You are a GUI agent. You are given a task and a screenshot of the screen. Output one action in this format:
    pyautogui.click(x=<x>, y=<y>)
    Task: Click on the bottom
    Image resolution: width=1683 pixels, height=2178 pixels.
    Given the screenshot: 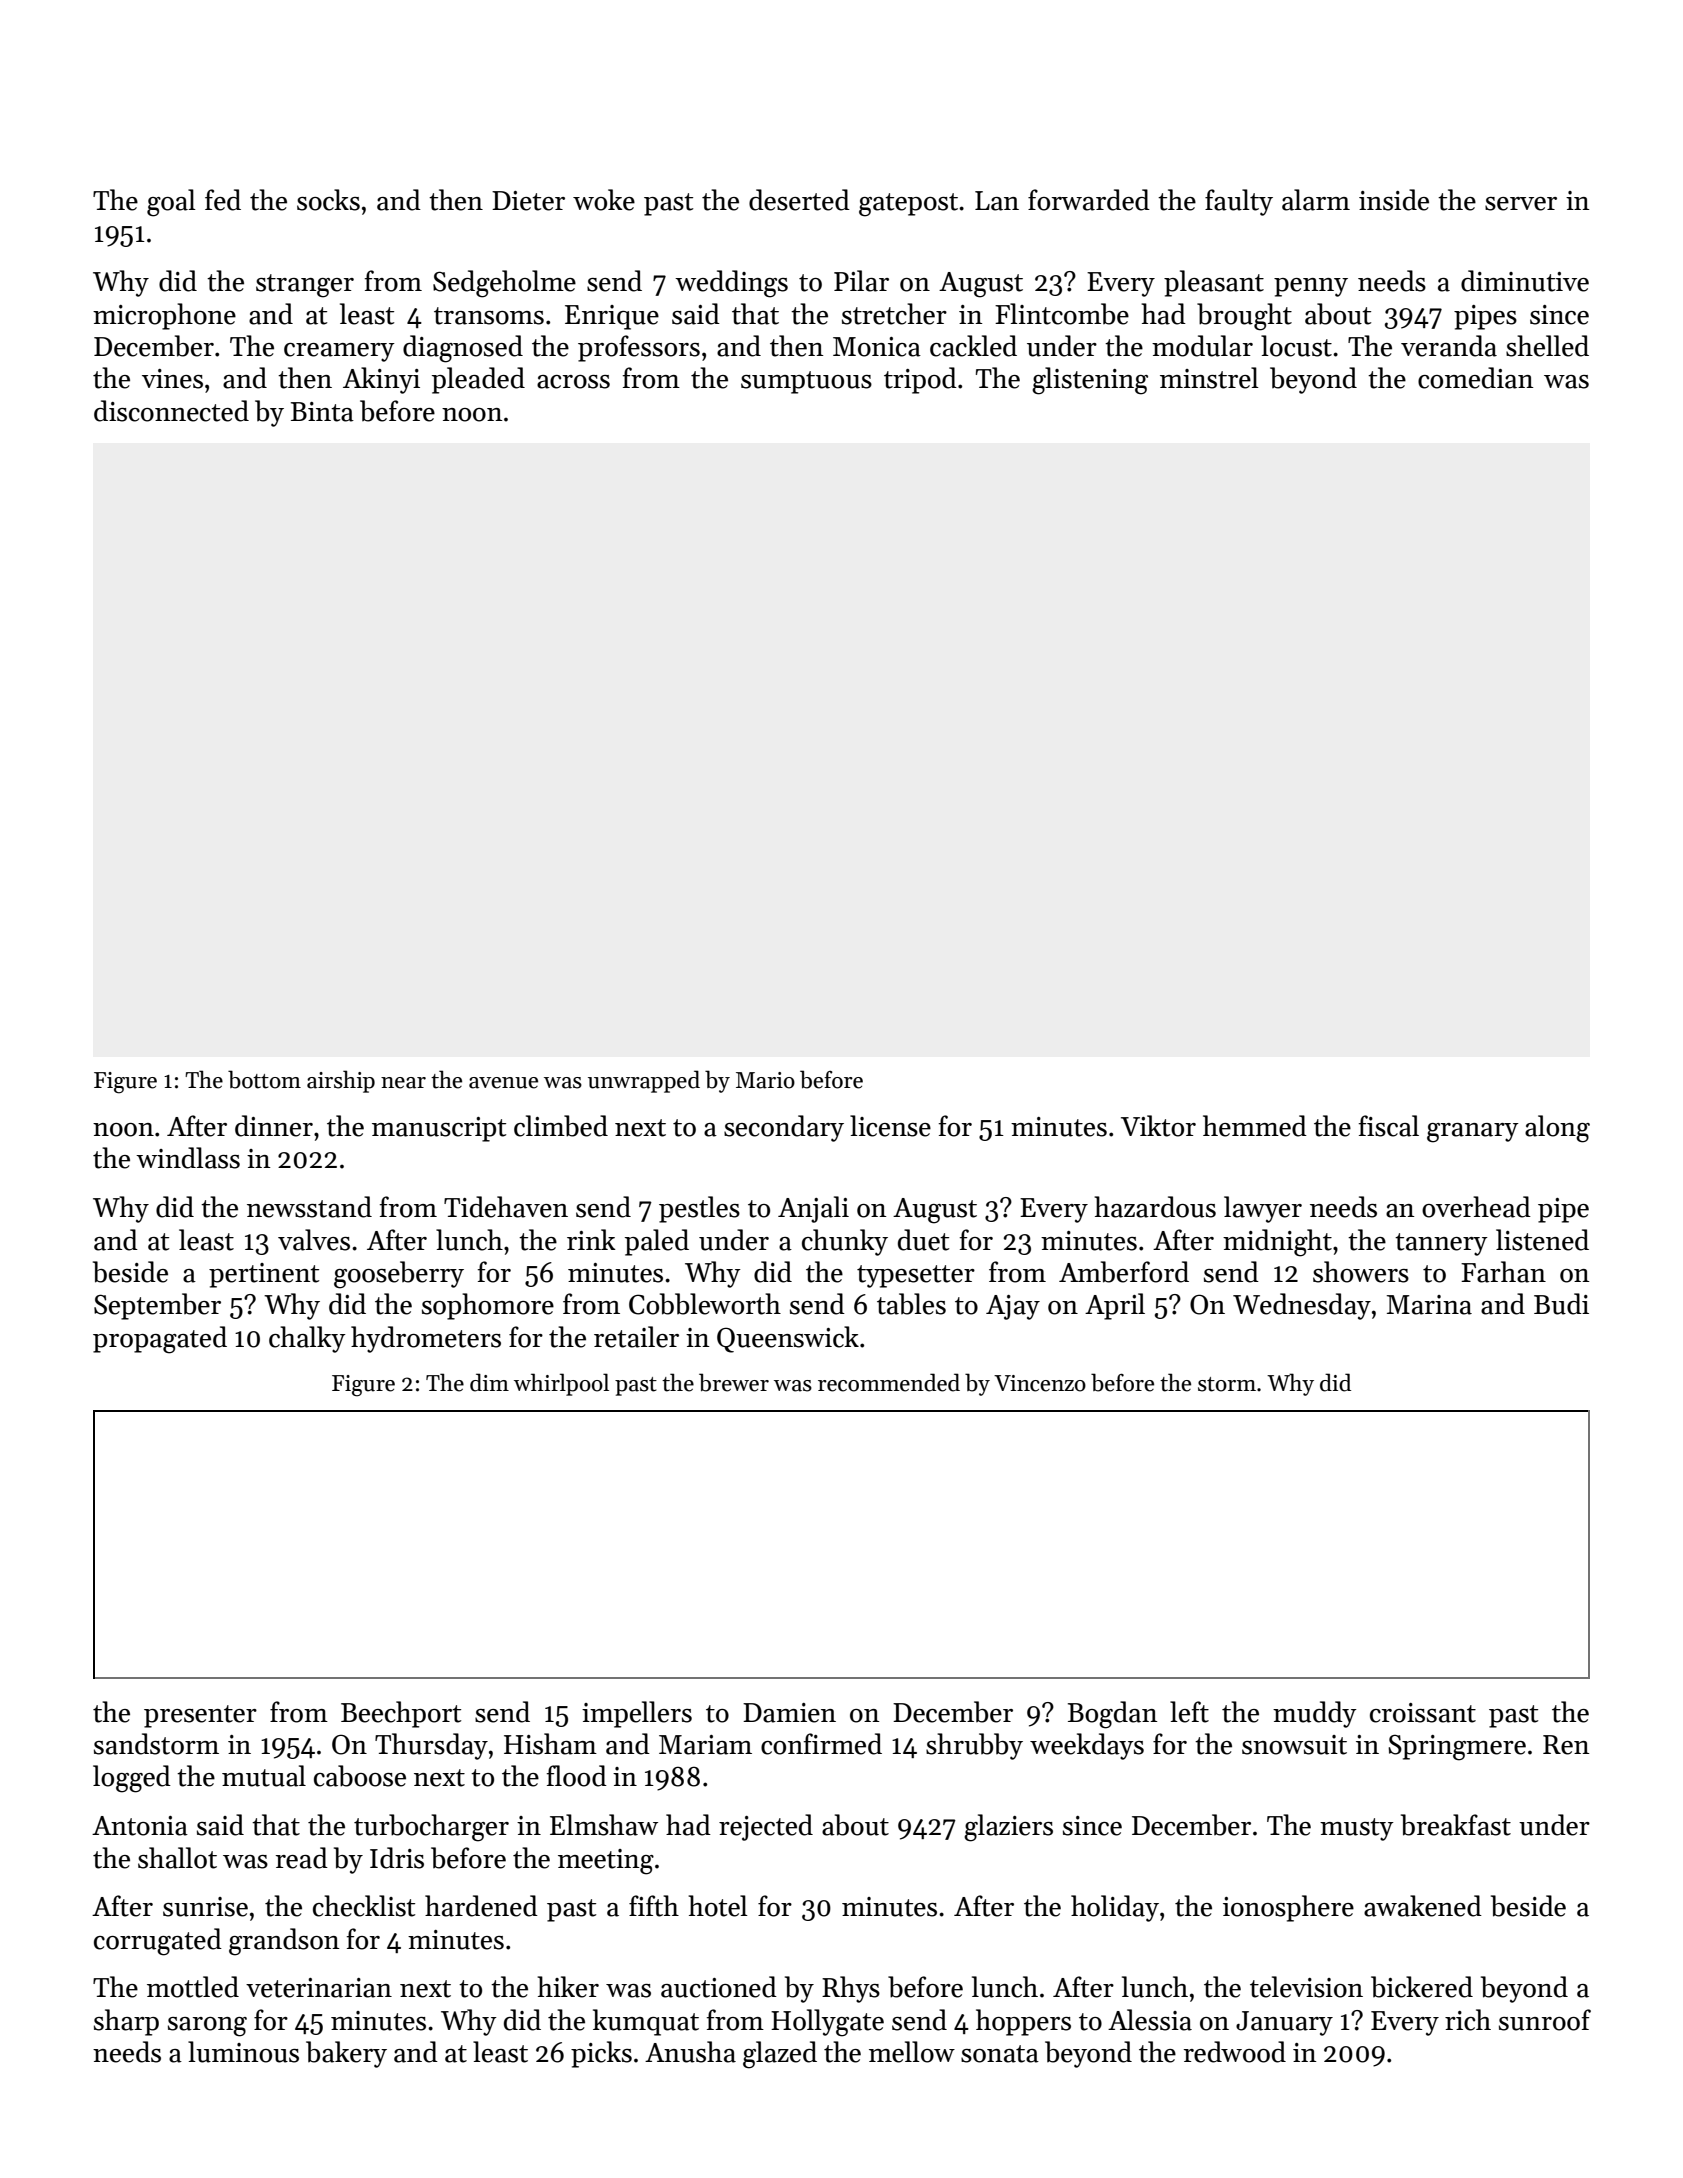 What is the action you would take?
    pyautogui.click(x=264, y=1079)
